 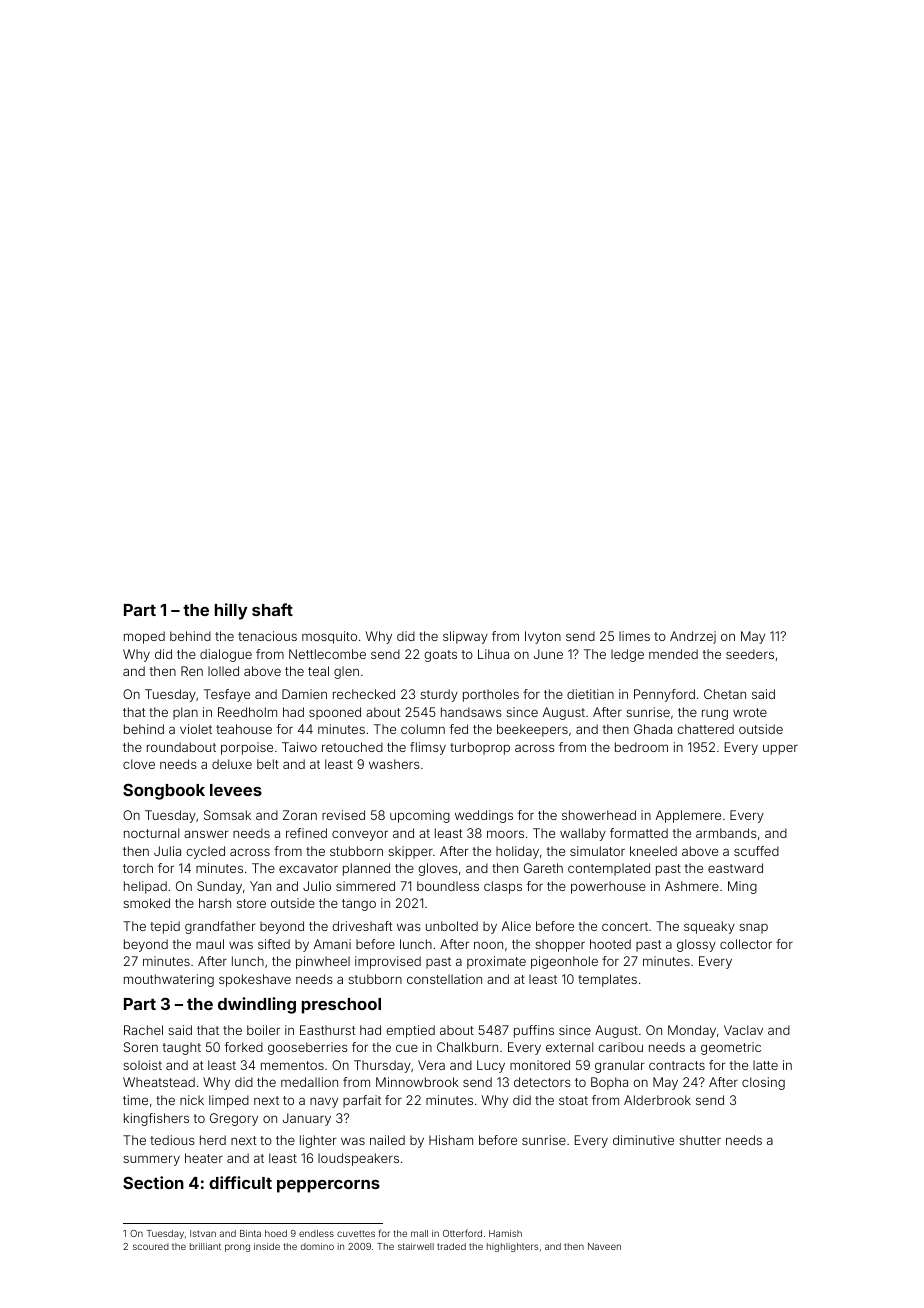 I want to click on Alderbrook, so click(x=657, y=1100).
